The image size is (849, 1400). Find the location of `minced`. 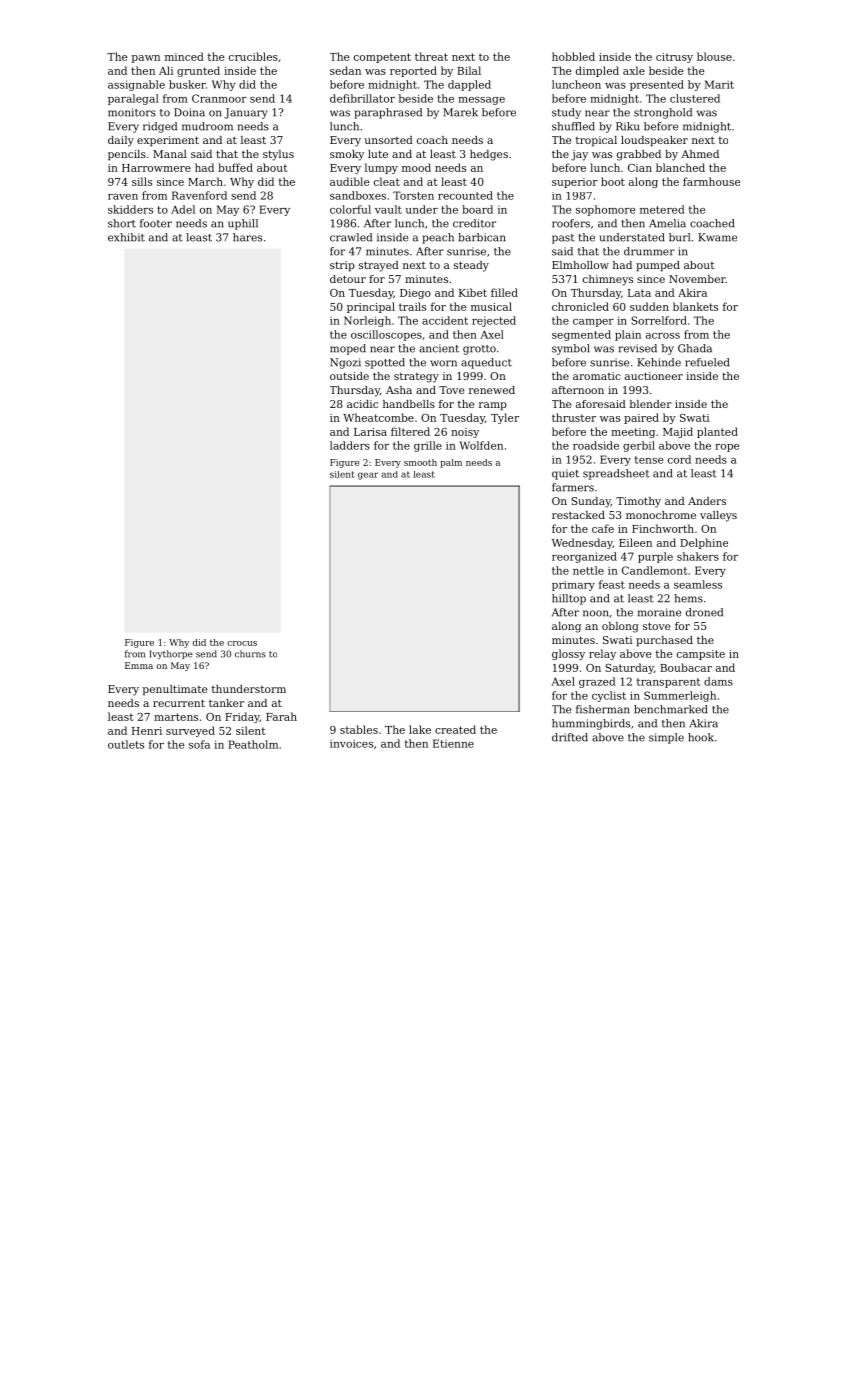

minced is located at coordinates (184, 56).
